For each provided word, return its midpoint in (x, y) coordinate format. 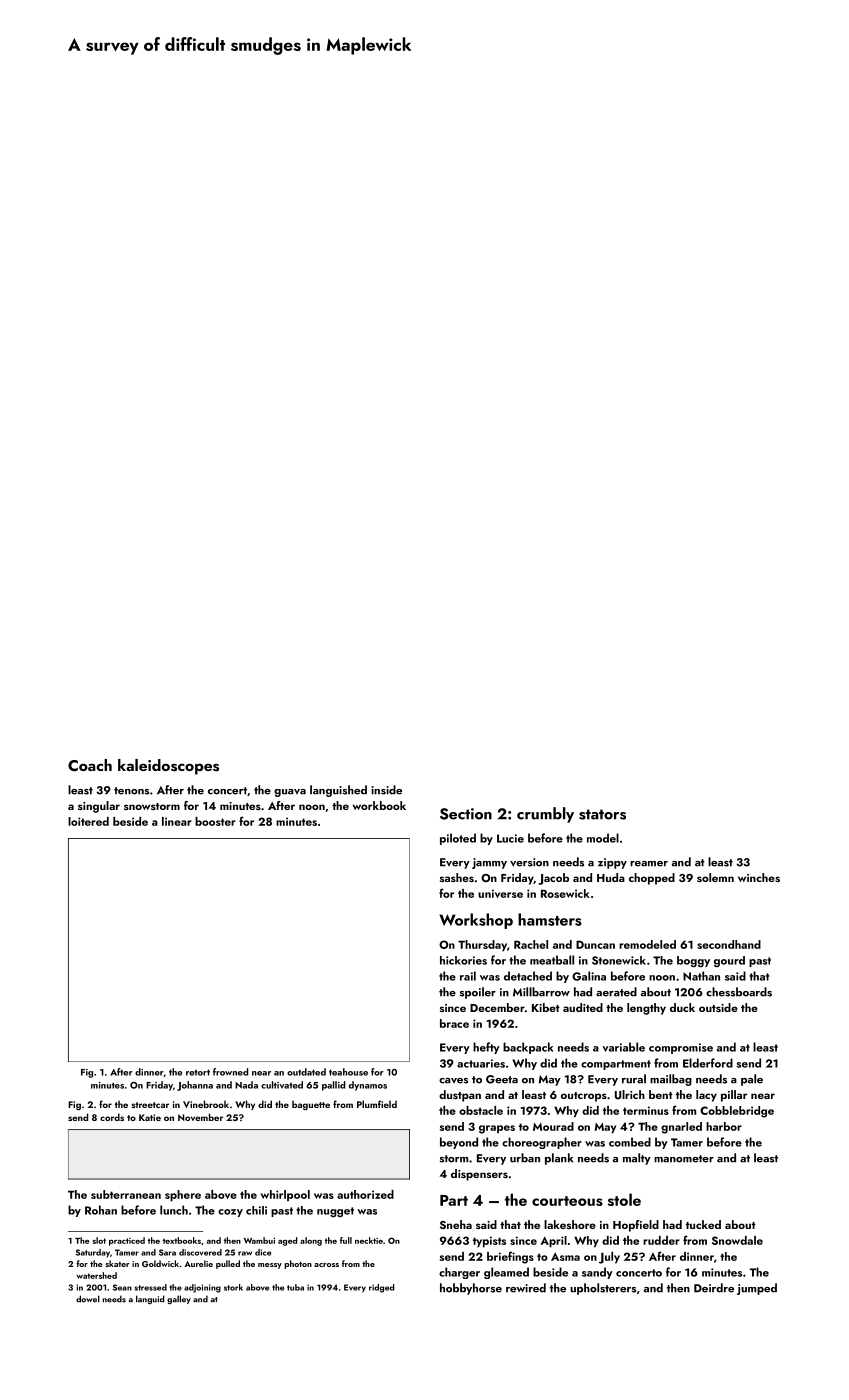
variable (623, 1047)
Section (466, 814)
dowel (88, 1299)
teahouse (348, 1072)
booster (215, 821)
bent (661, 1094)
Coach (90, 765)
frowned (230, 1072)
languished (338, 791)
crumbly (545, 815)
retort (198, 1072)
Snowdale (737, 1240)
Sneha (456, 1224)
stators (602, 814)
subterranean (126, 1194)
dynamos (368, 1086)
